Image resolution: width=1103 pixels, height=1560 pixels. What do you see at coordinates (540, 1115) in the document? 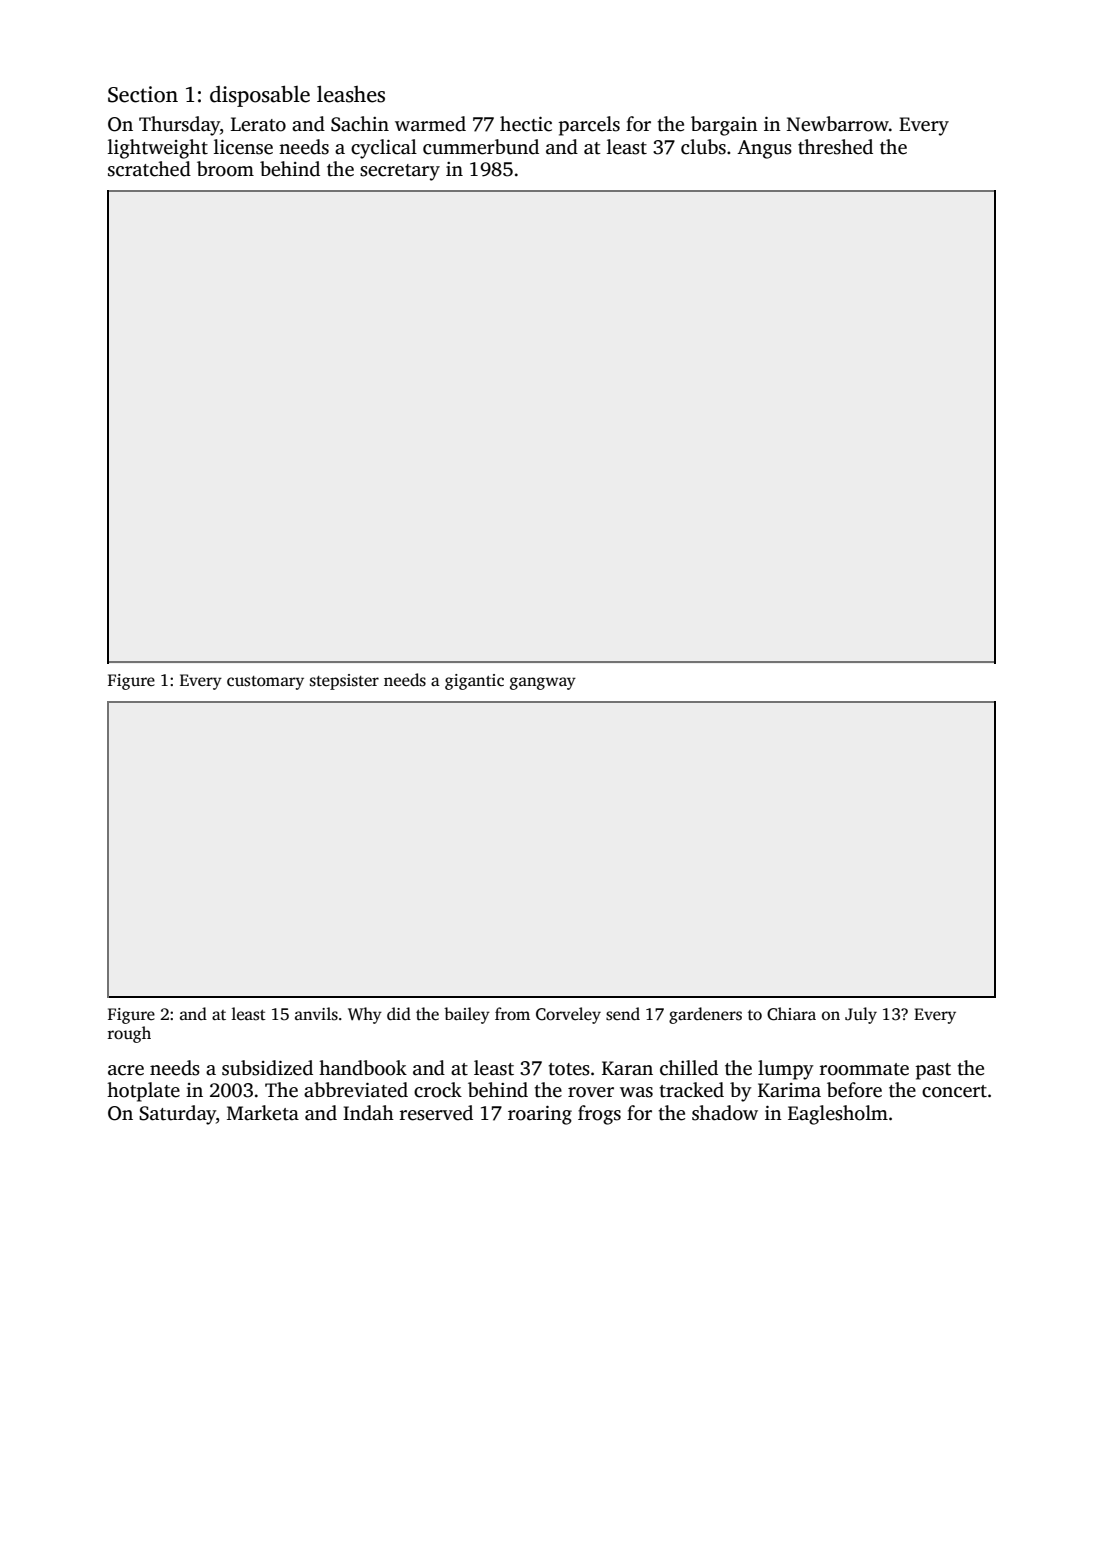
I see `roaring` at bounding box center [540, 1115].
